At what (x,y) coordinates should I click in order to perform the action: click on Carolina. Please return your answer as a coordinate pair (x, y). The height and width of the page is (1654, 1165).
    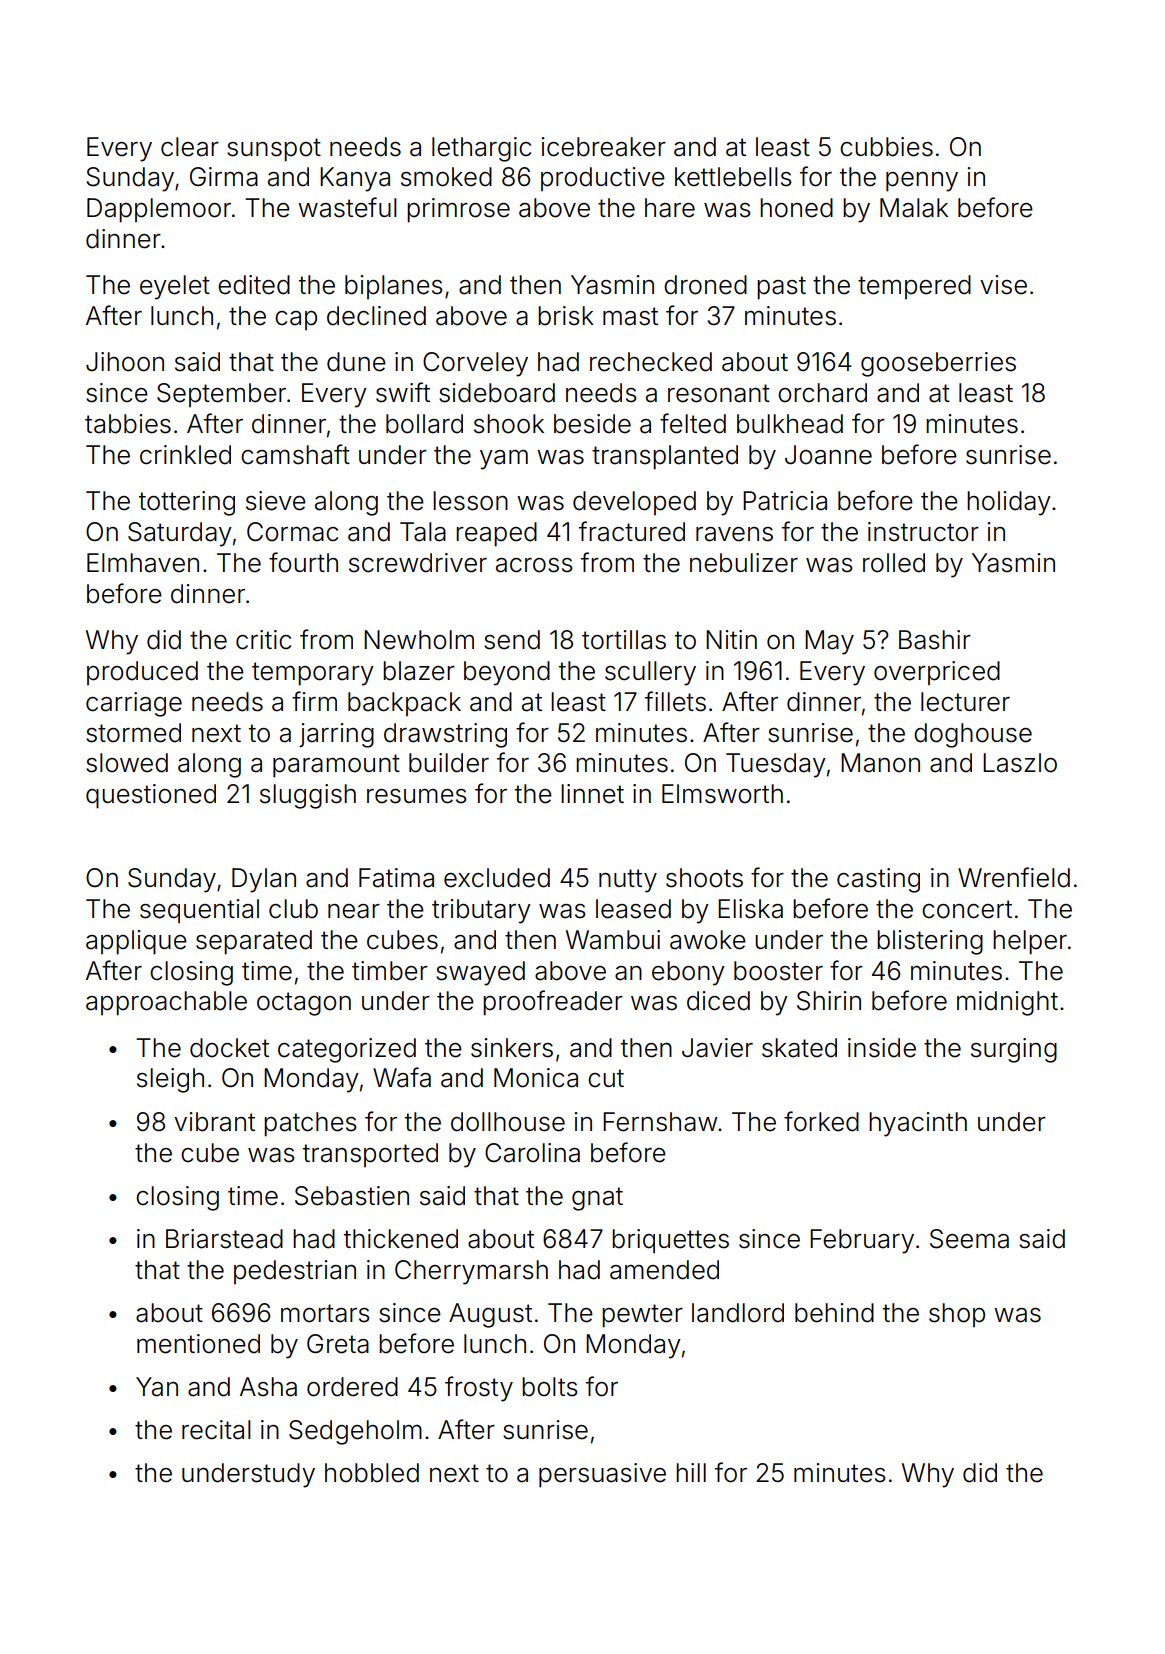
    Looking at the image, I should click on (532, 1153).
